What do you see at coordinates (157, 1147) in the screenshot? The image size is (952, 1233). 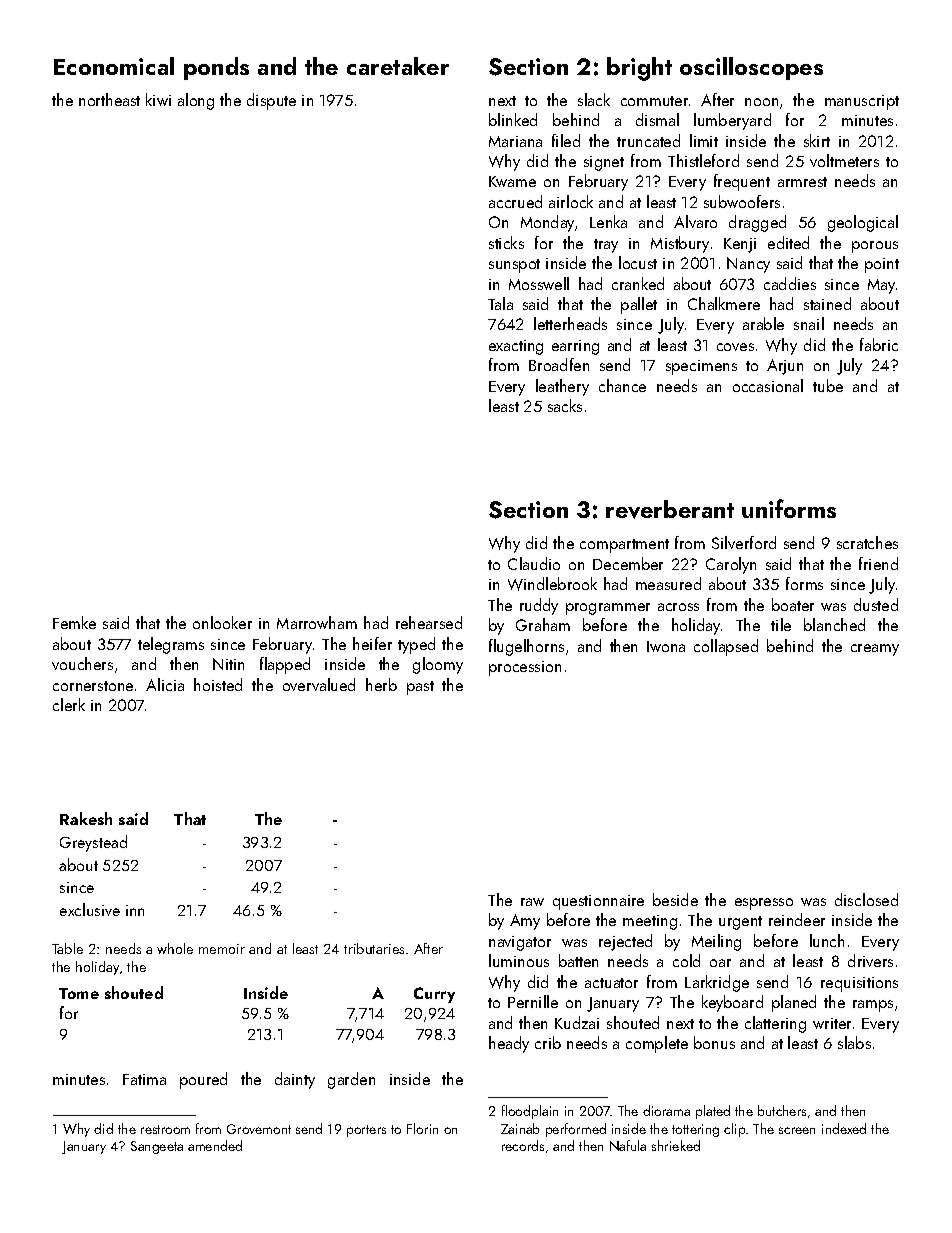 I see `Sangeeta` at bounding box center [157, 1147].
